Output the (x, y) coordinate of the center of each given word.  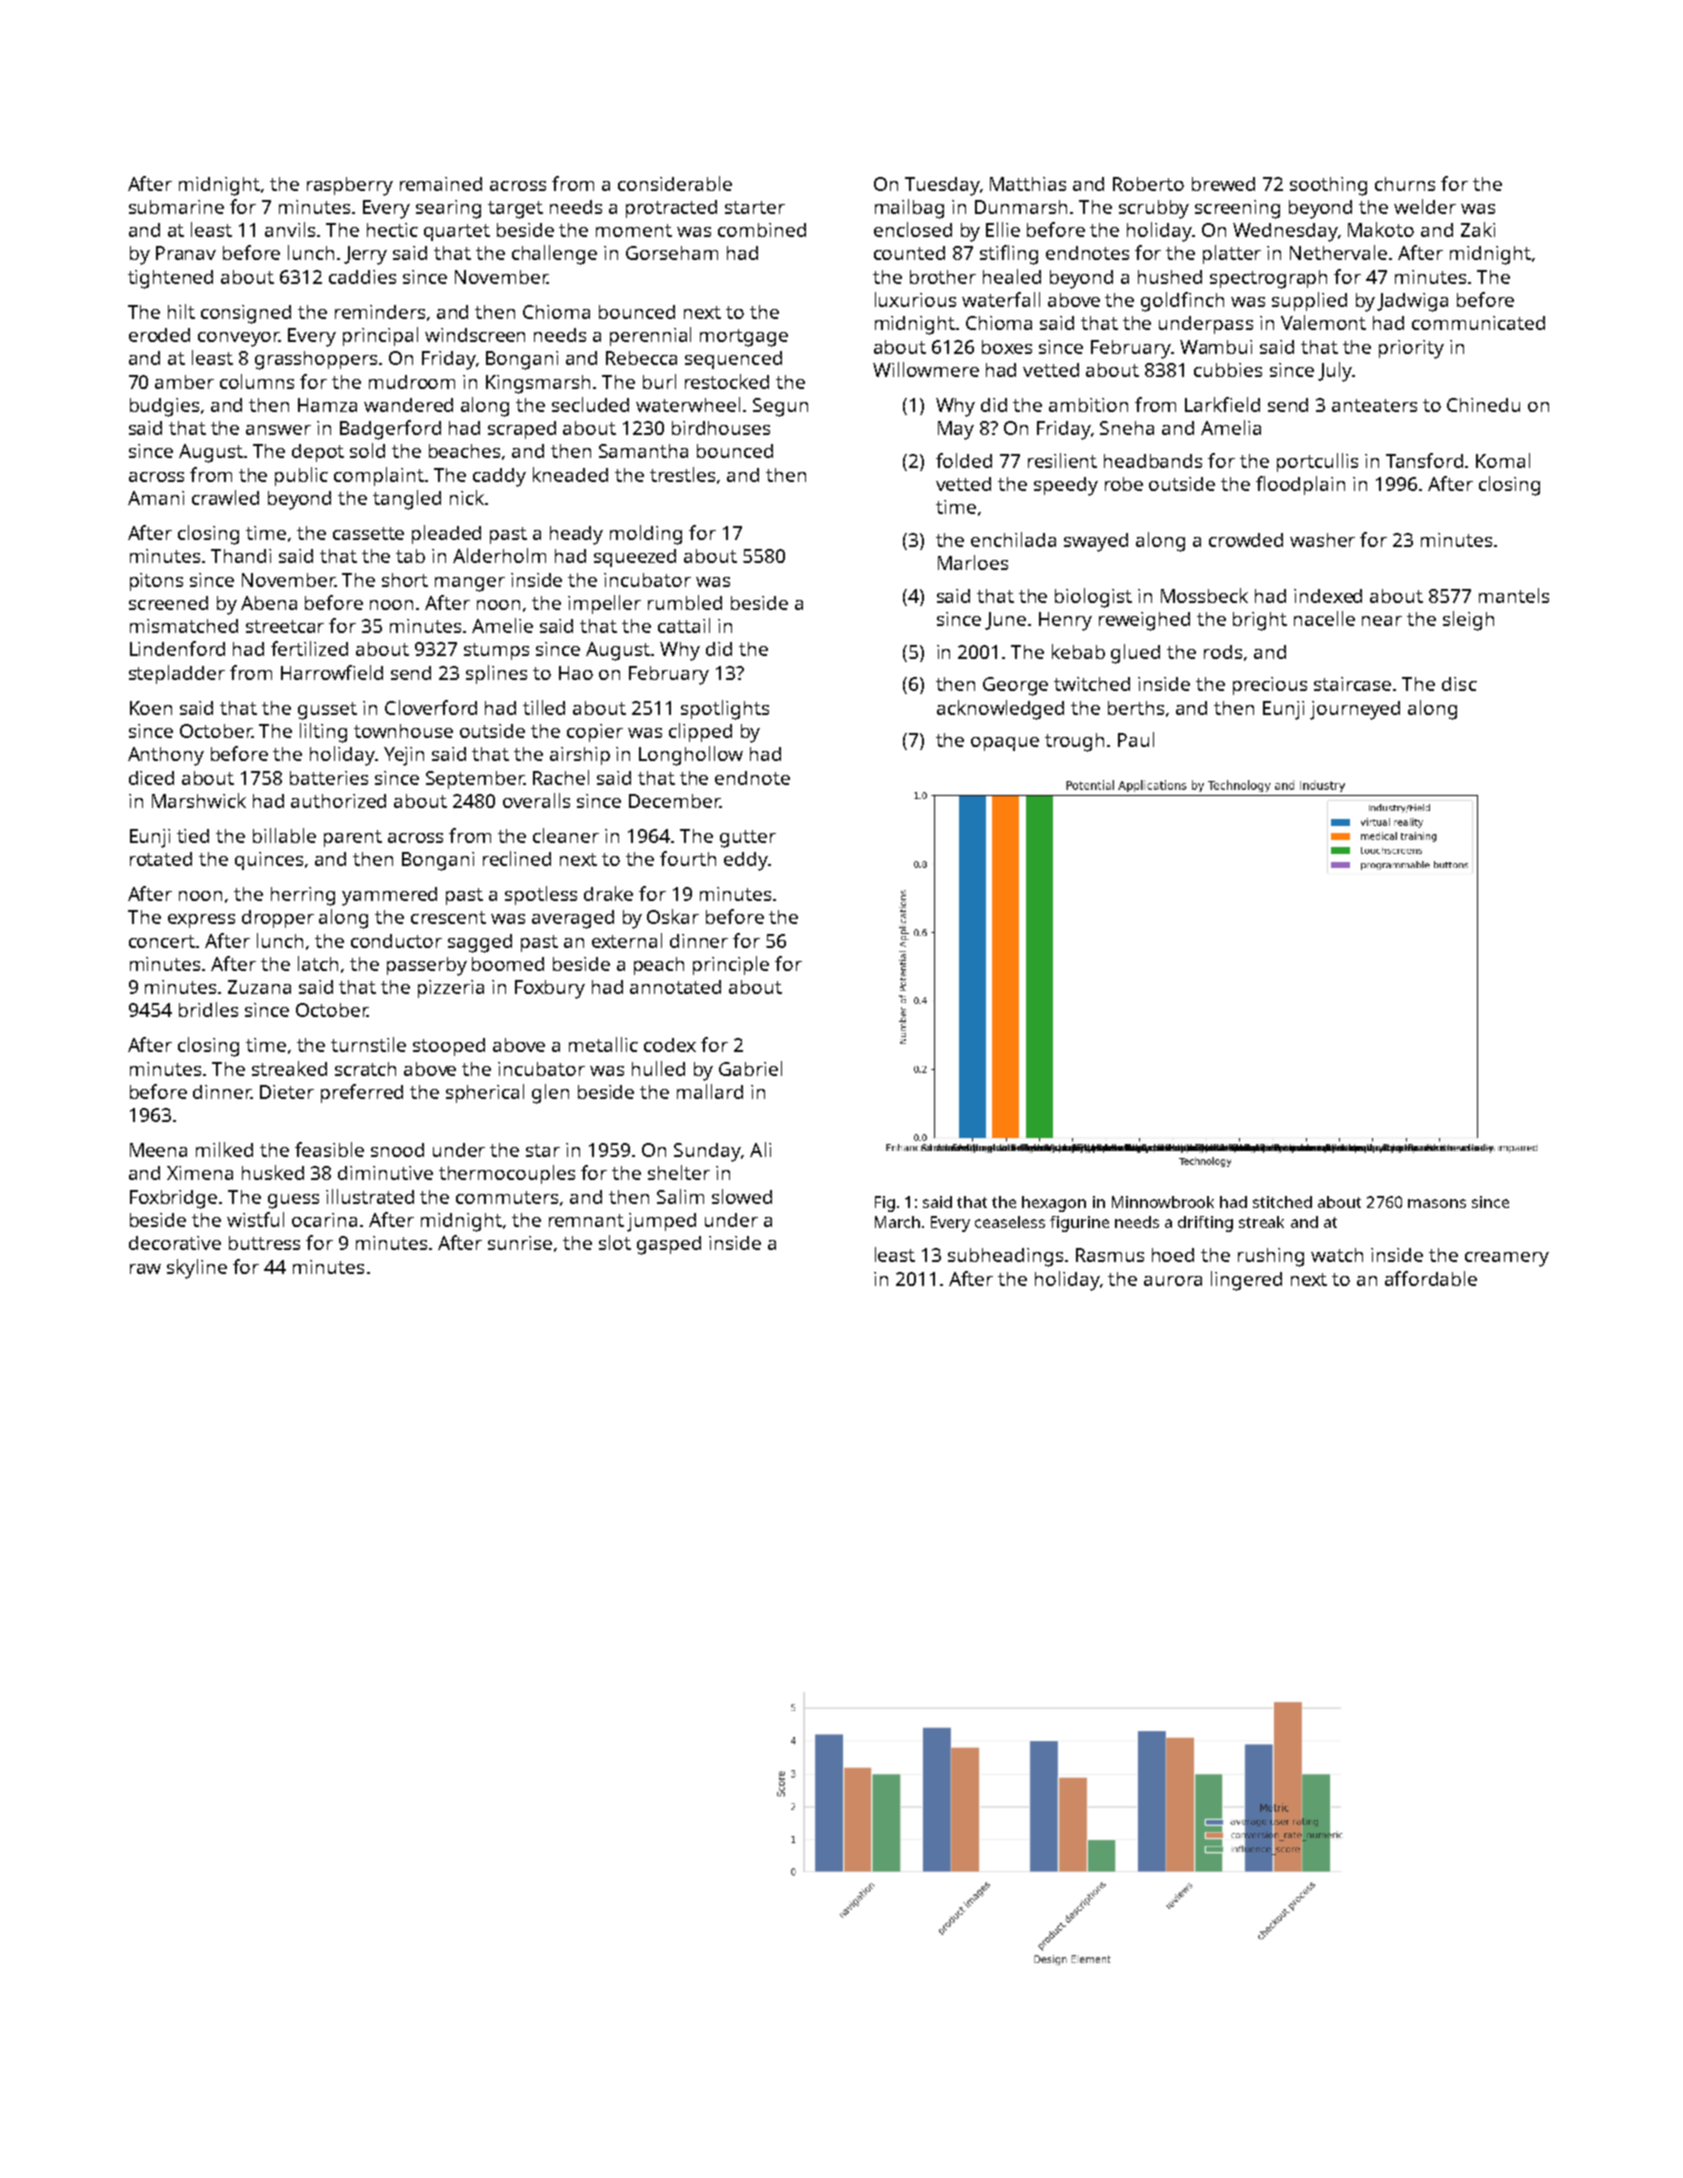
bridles (208, 1009)
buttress (264, 1243)
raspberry (350, 186)
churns (1405, 184)
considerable (675, 183)
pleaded (446, 534)
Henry (1065, 621)
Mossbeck (1204, 595)
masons (1437, 1203)
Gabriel (750, 1068)
